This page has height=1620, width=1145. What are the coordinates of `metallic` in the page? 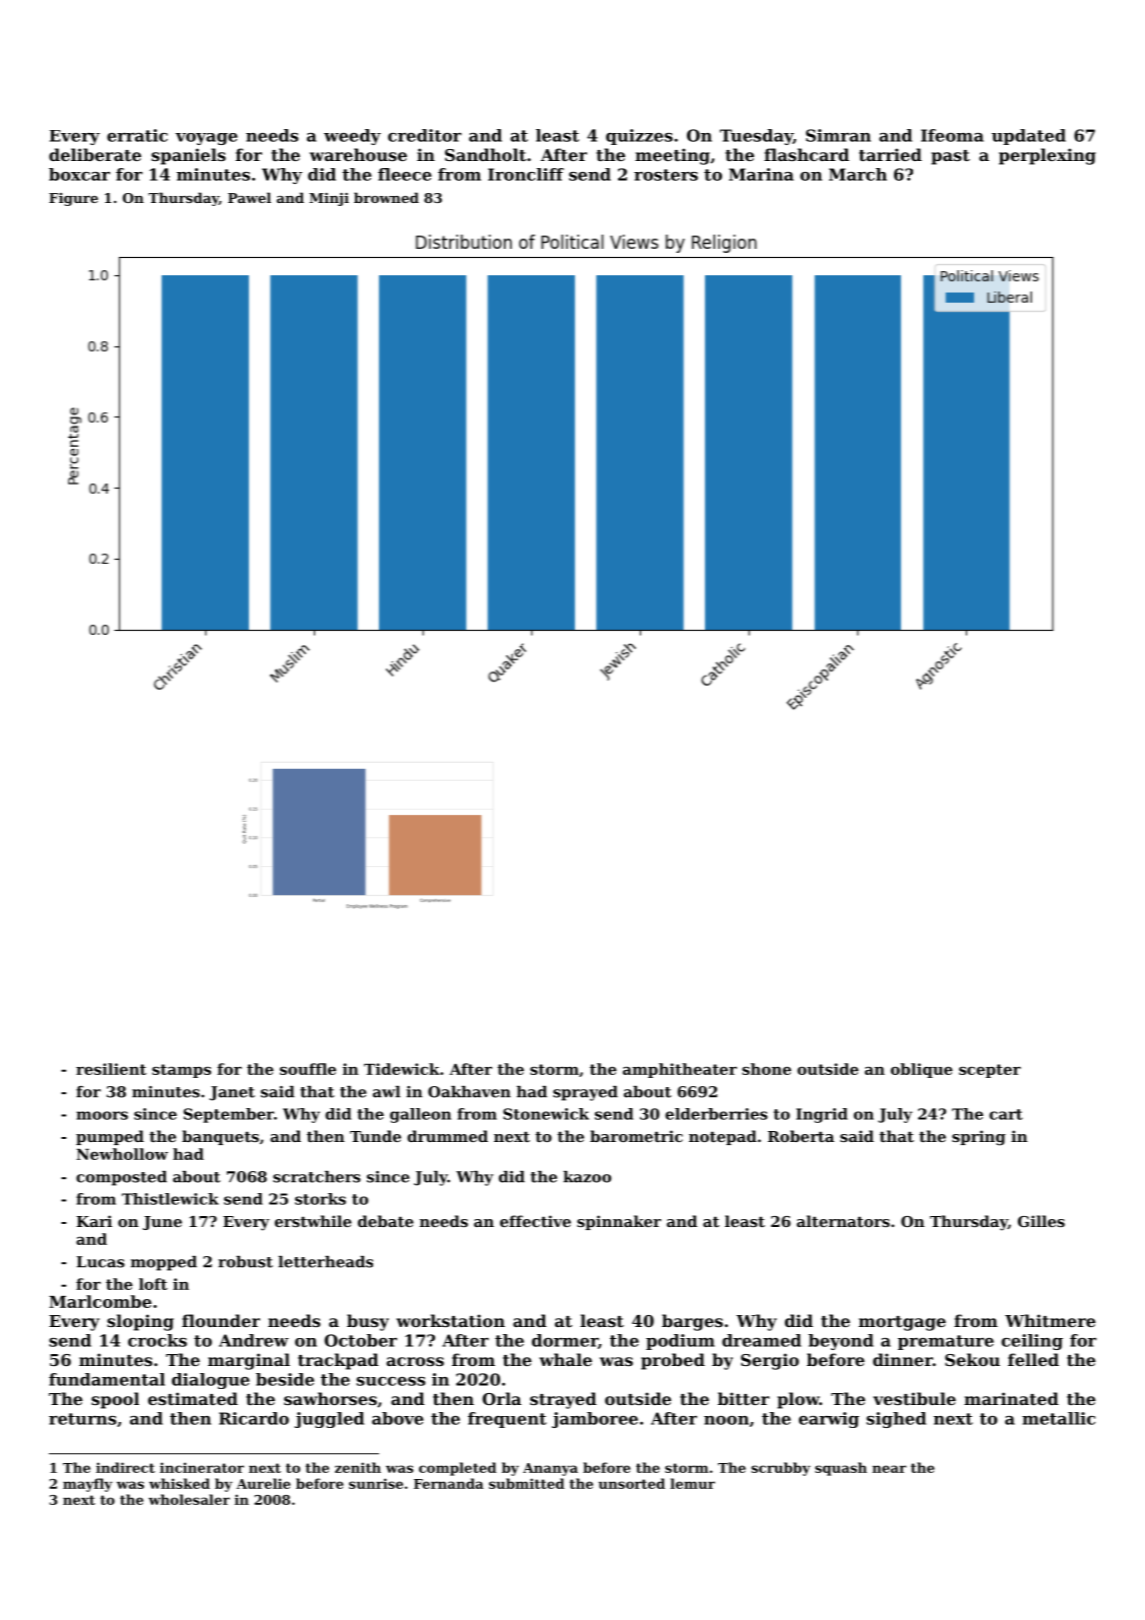 It's located at (1058, 1418).
